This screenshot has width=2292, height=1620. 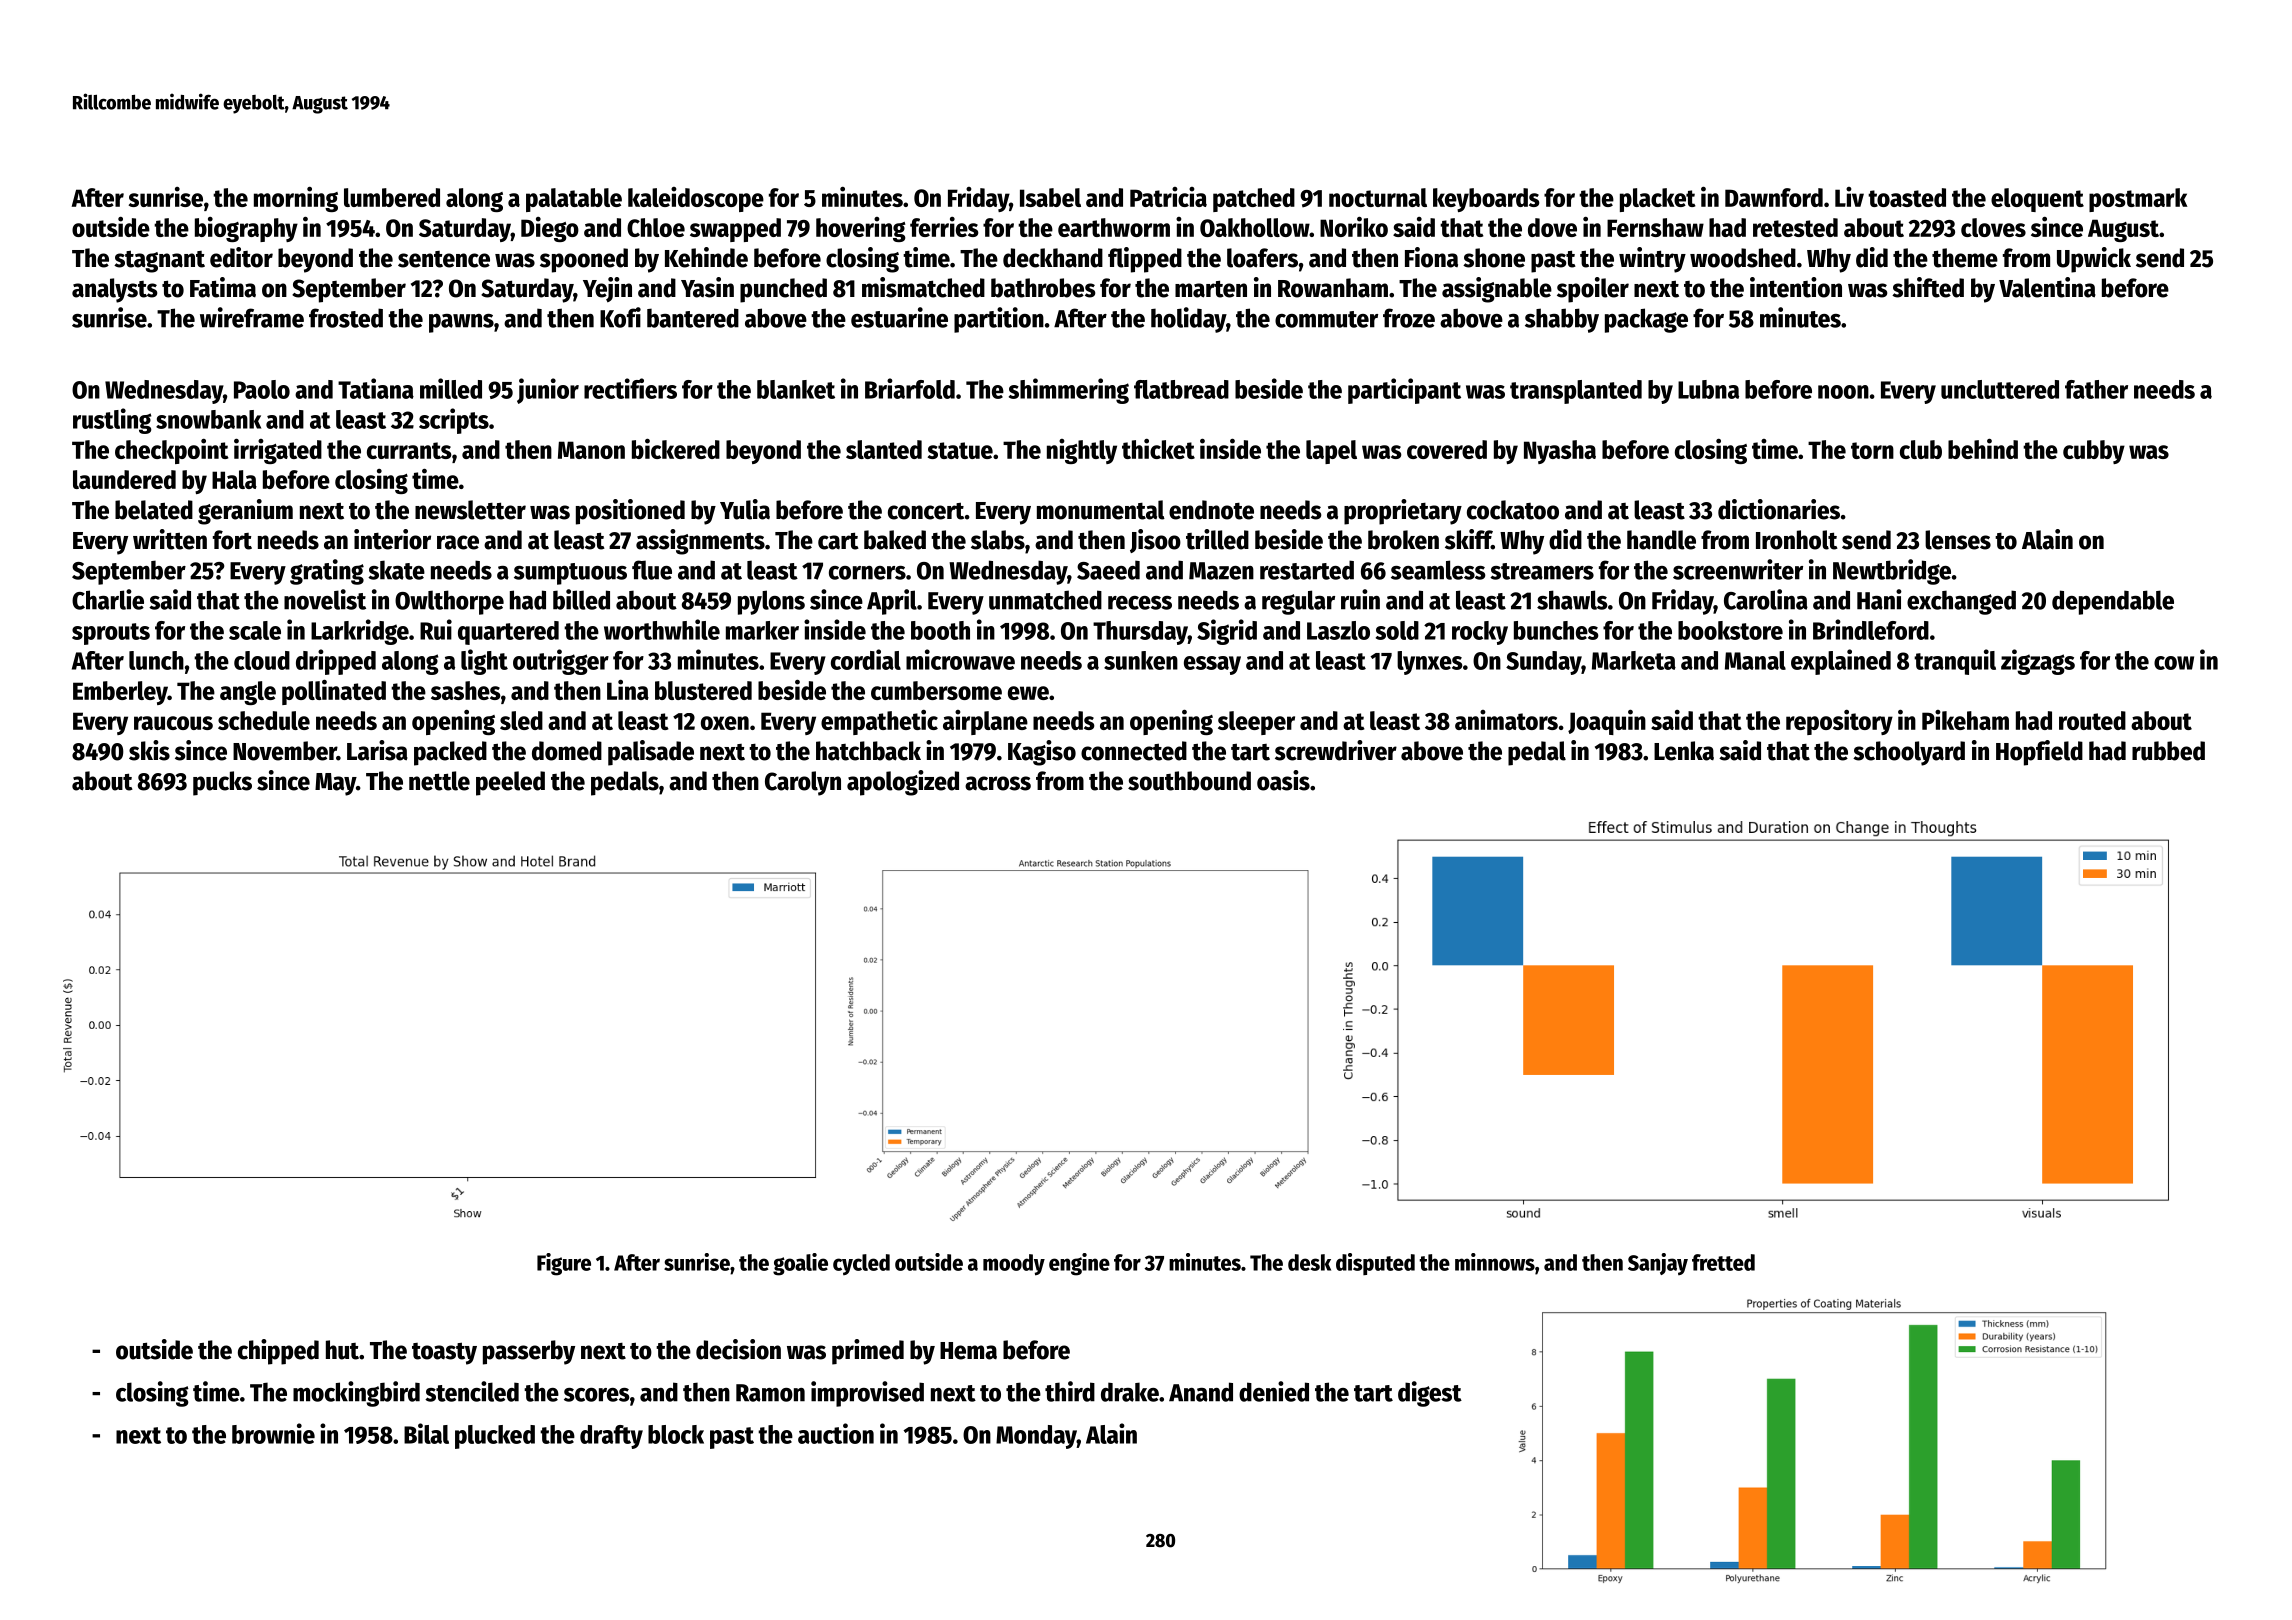 I want to click on kaleidoscope, so click(x=696, y=199).
